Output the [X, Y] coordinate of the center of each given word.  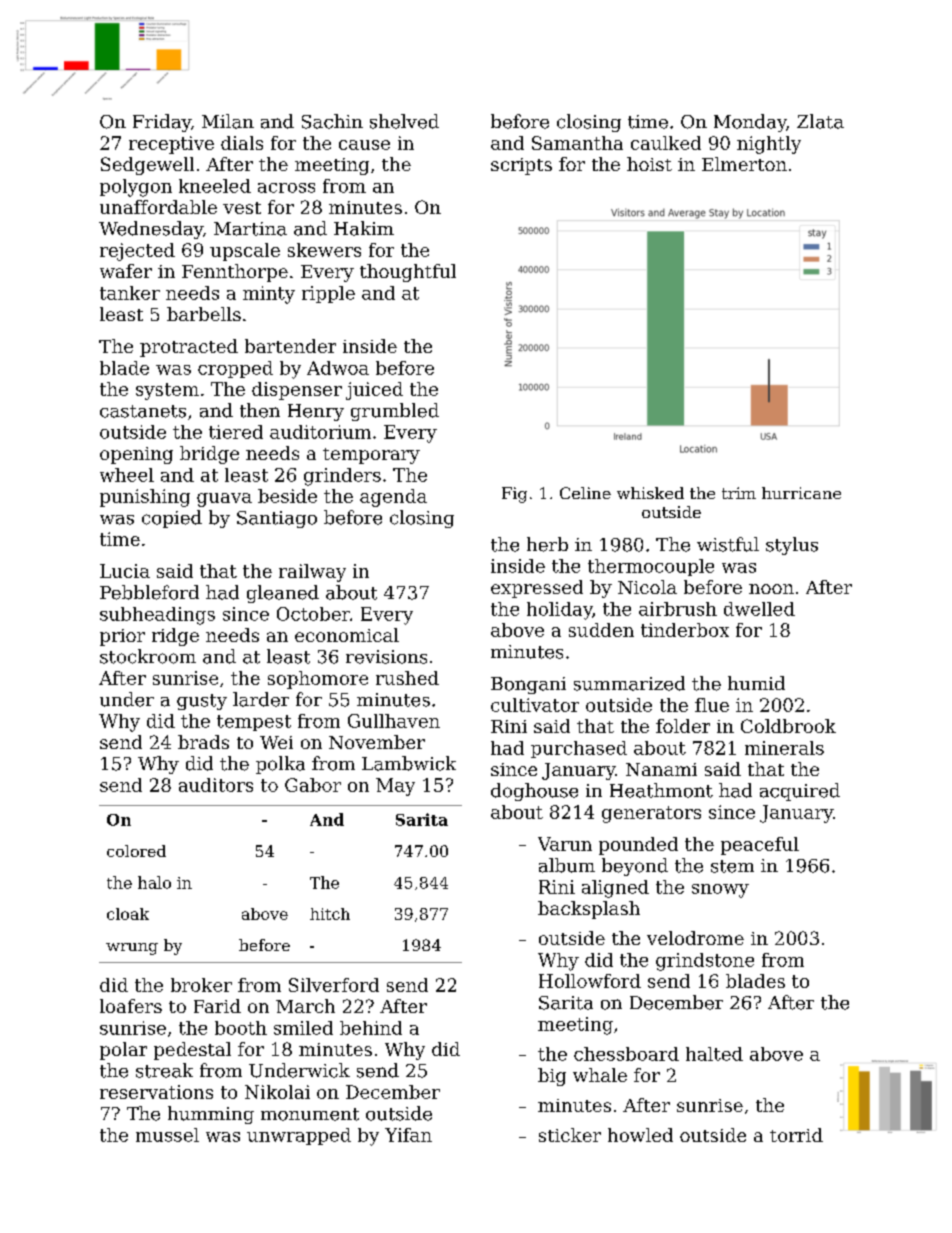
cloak [128, 914]
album [567, 865]
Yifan [408, 1135]
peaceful [760, 846]
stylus [792, 546]
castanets [143, 411]
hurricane [801, 493]
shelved [404, 121]
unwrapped [299, 1136]
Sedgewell [147, 166]
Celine [585, 493]
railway [312, 573]
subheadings [157, 616]
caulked [666, 143]
